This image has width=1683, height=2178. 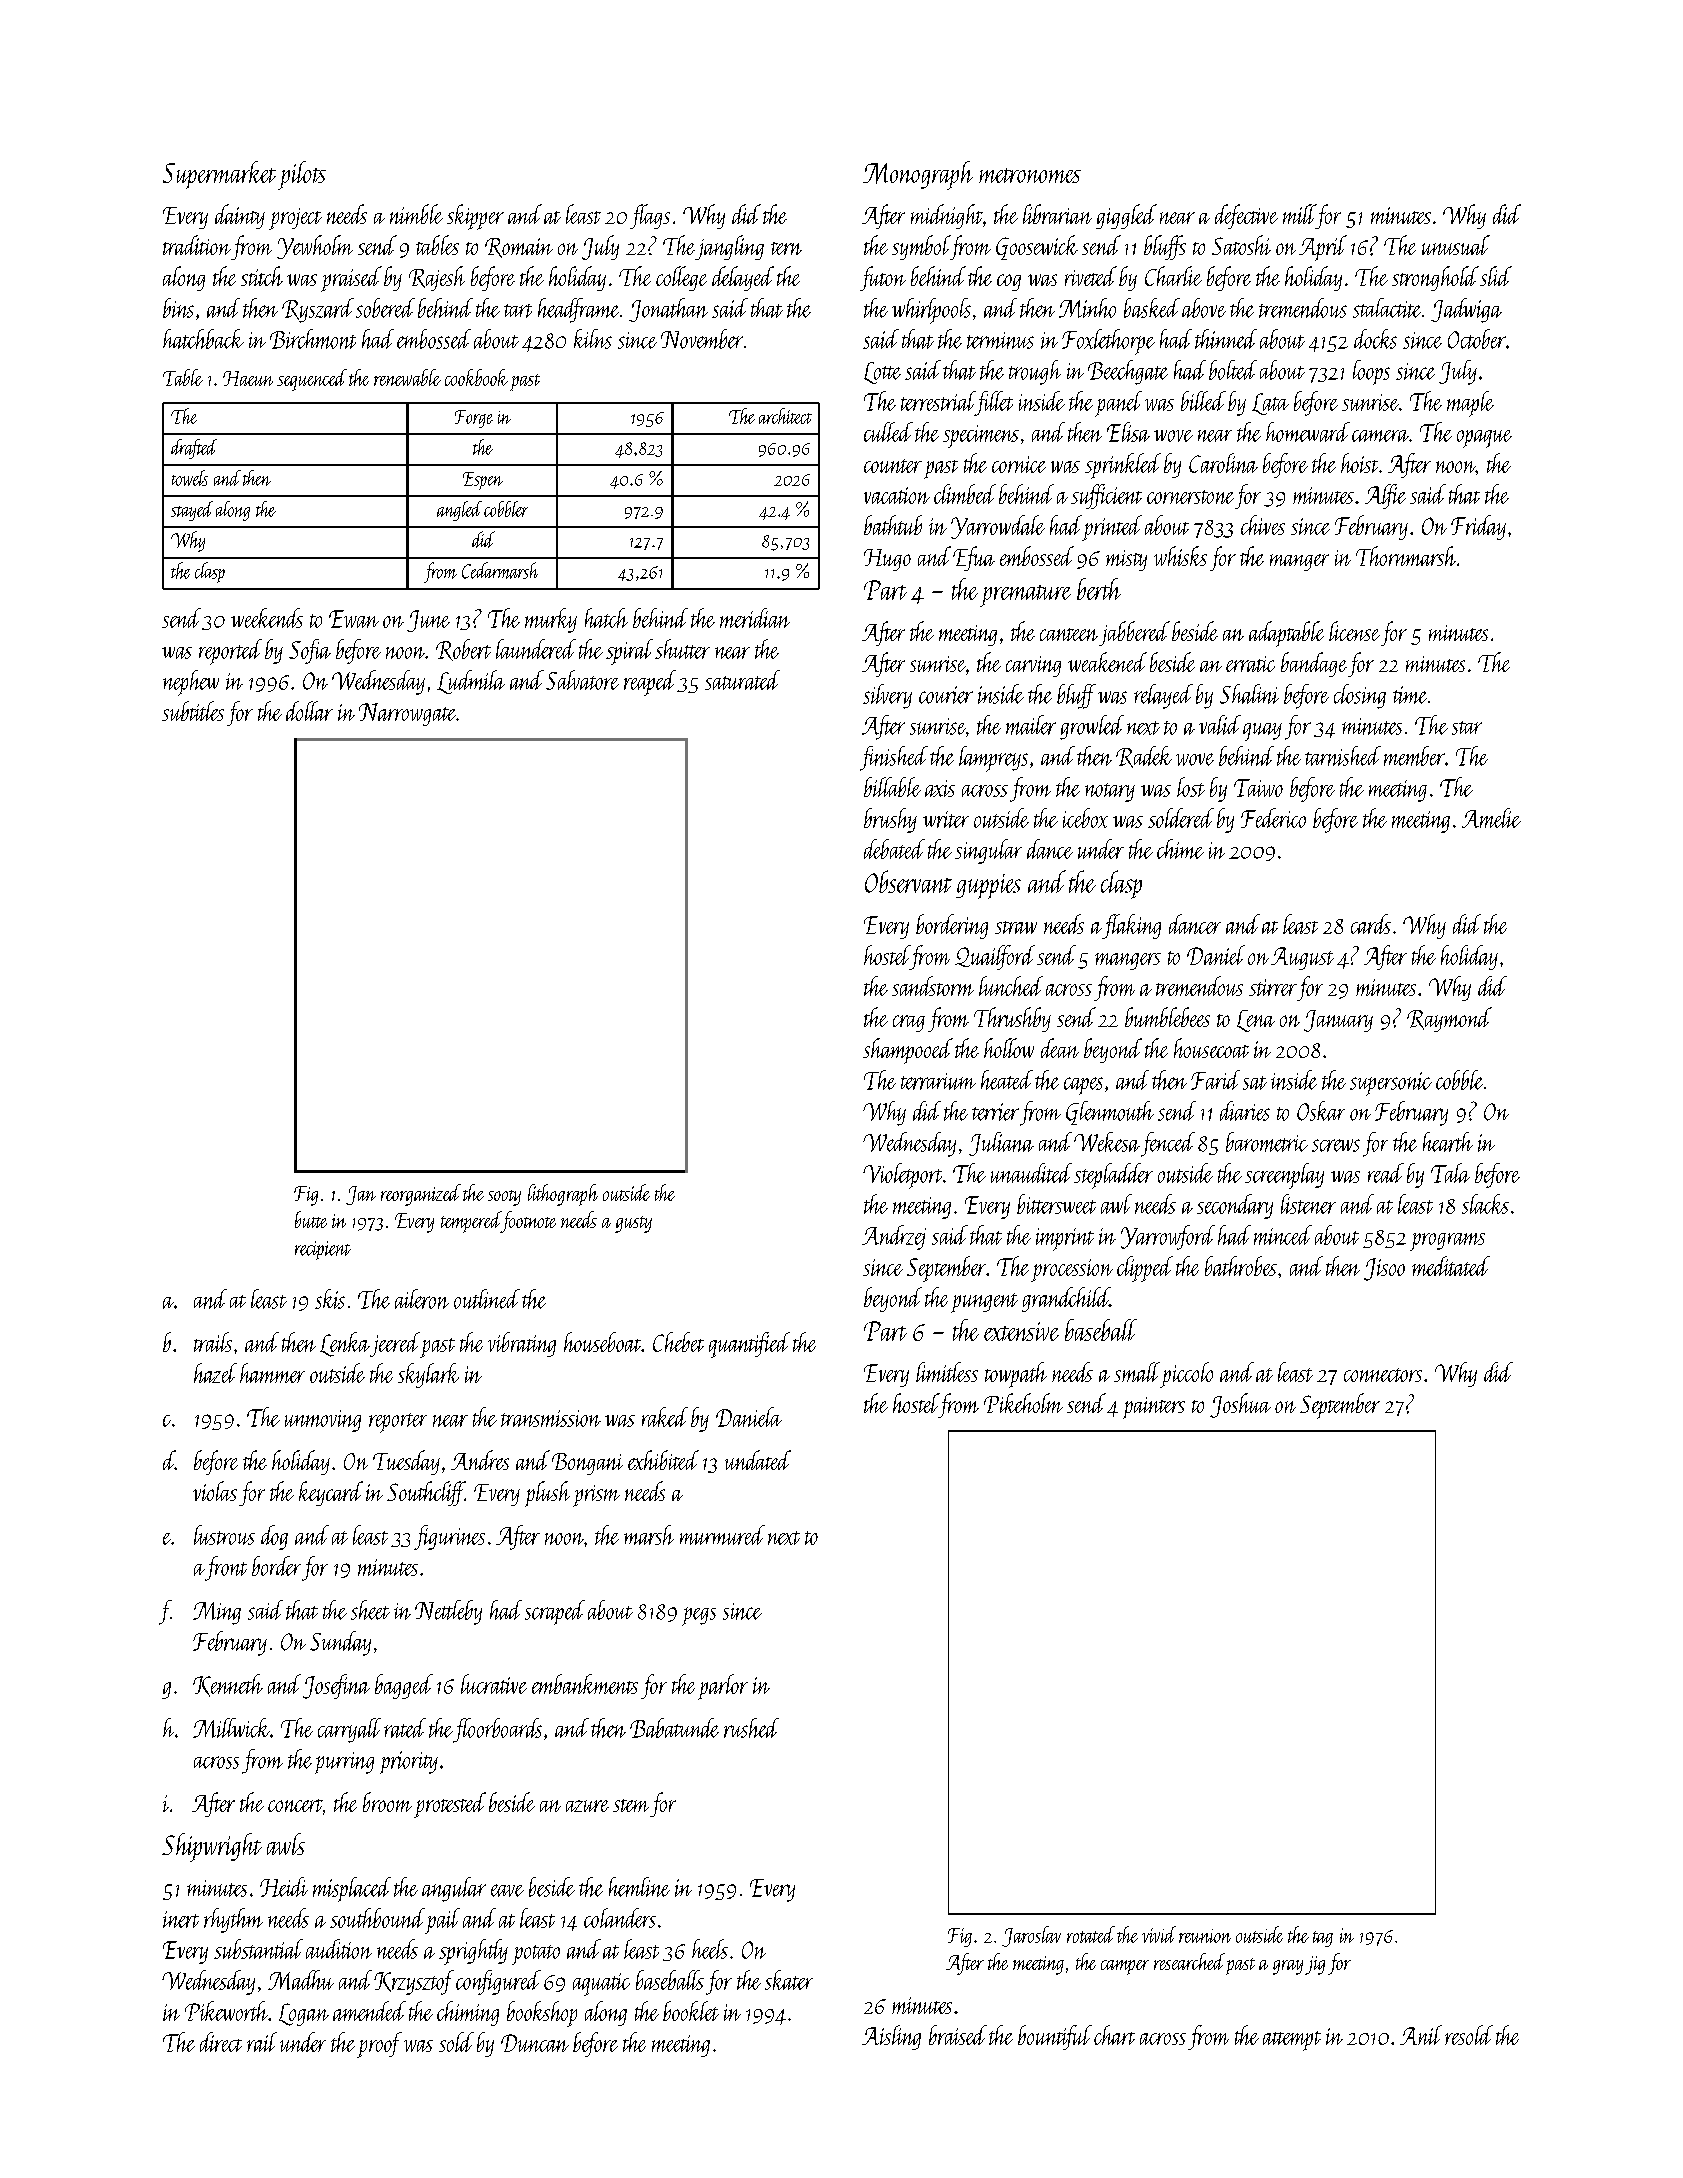 What do you see at coordinates (1205, 1936) in the image?
I see `reunion` at bounding box center [1205, 1936].
